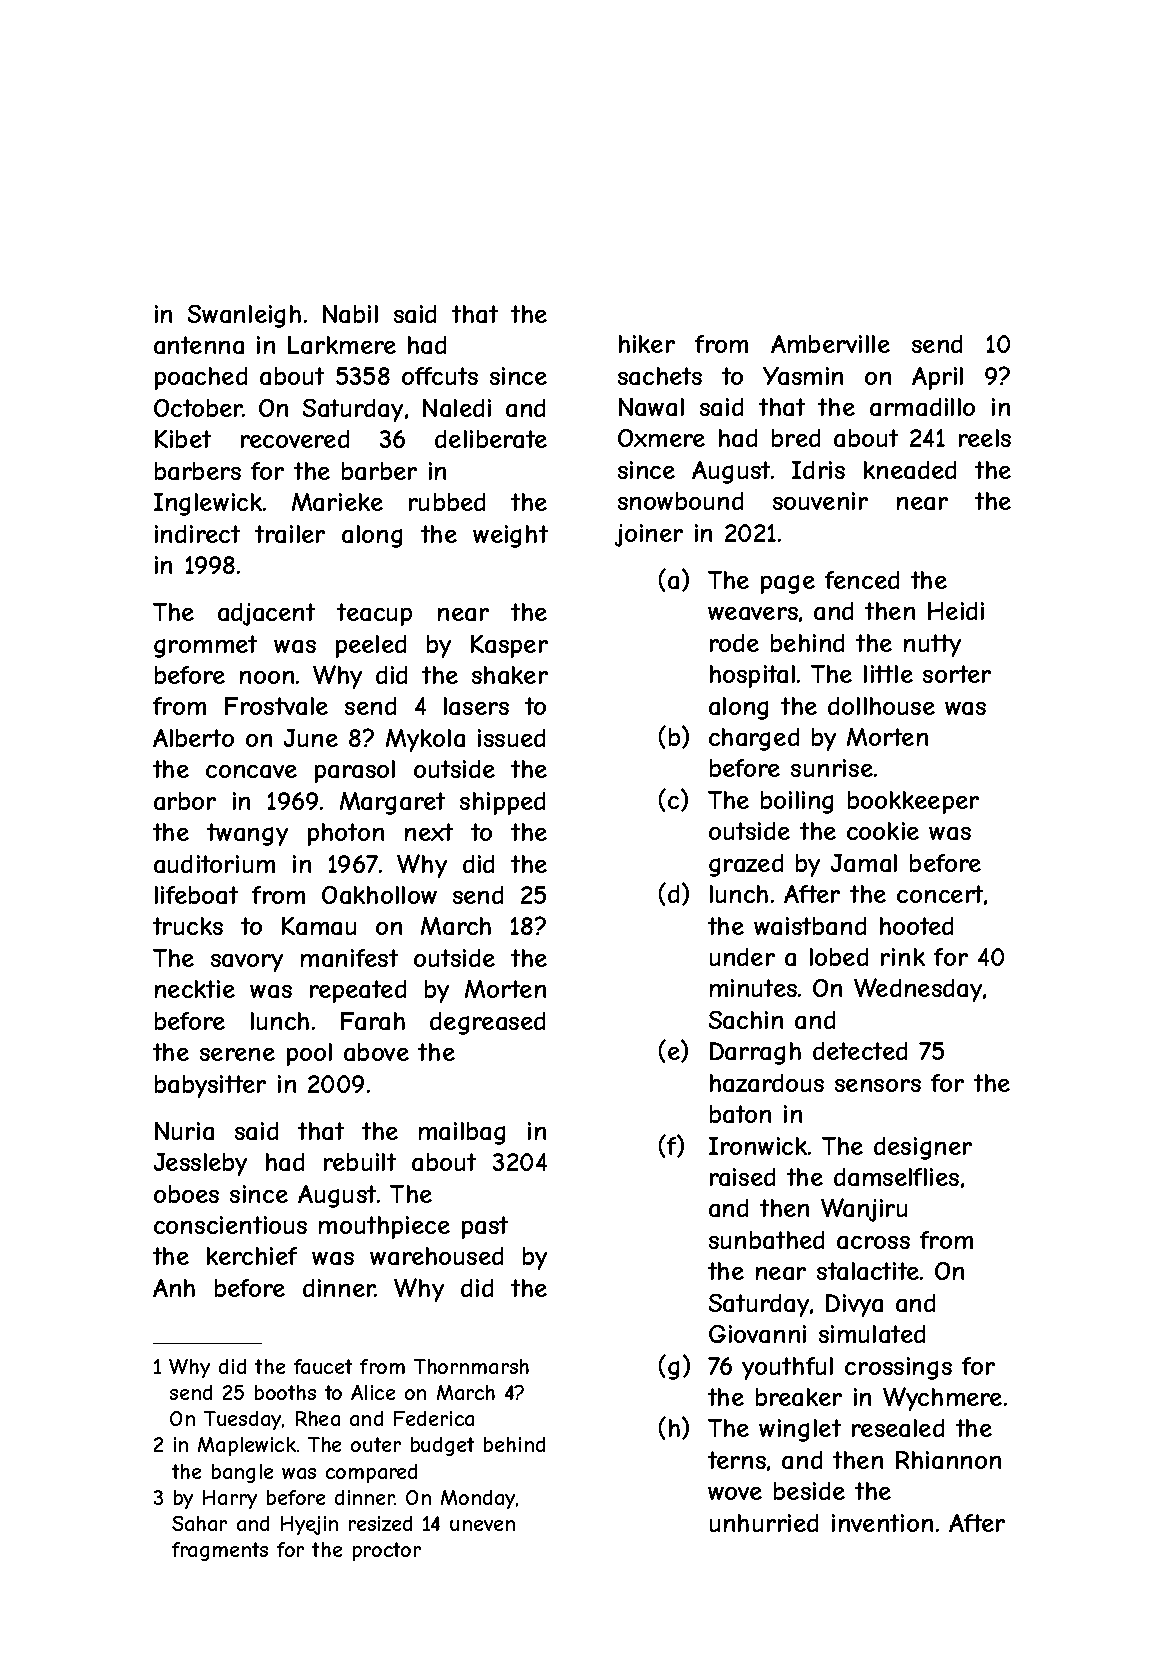 This screenshot has width=1165, height=1654. Describe the element at coordinates (757, 1334) in the screenshot. I see `Giovanni` at that location.
